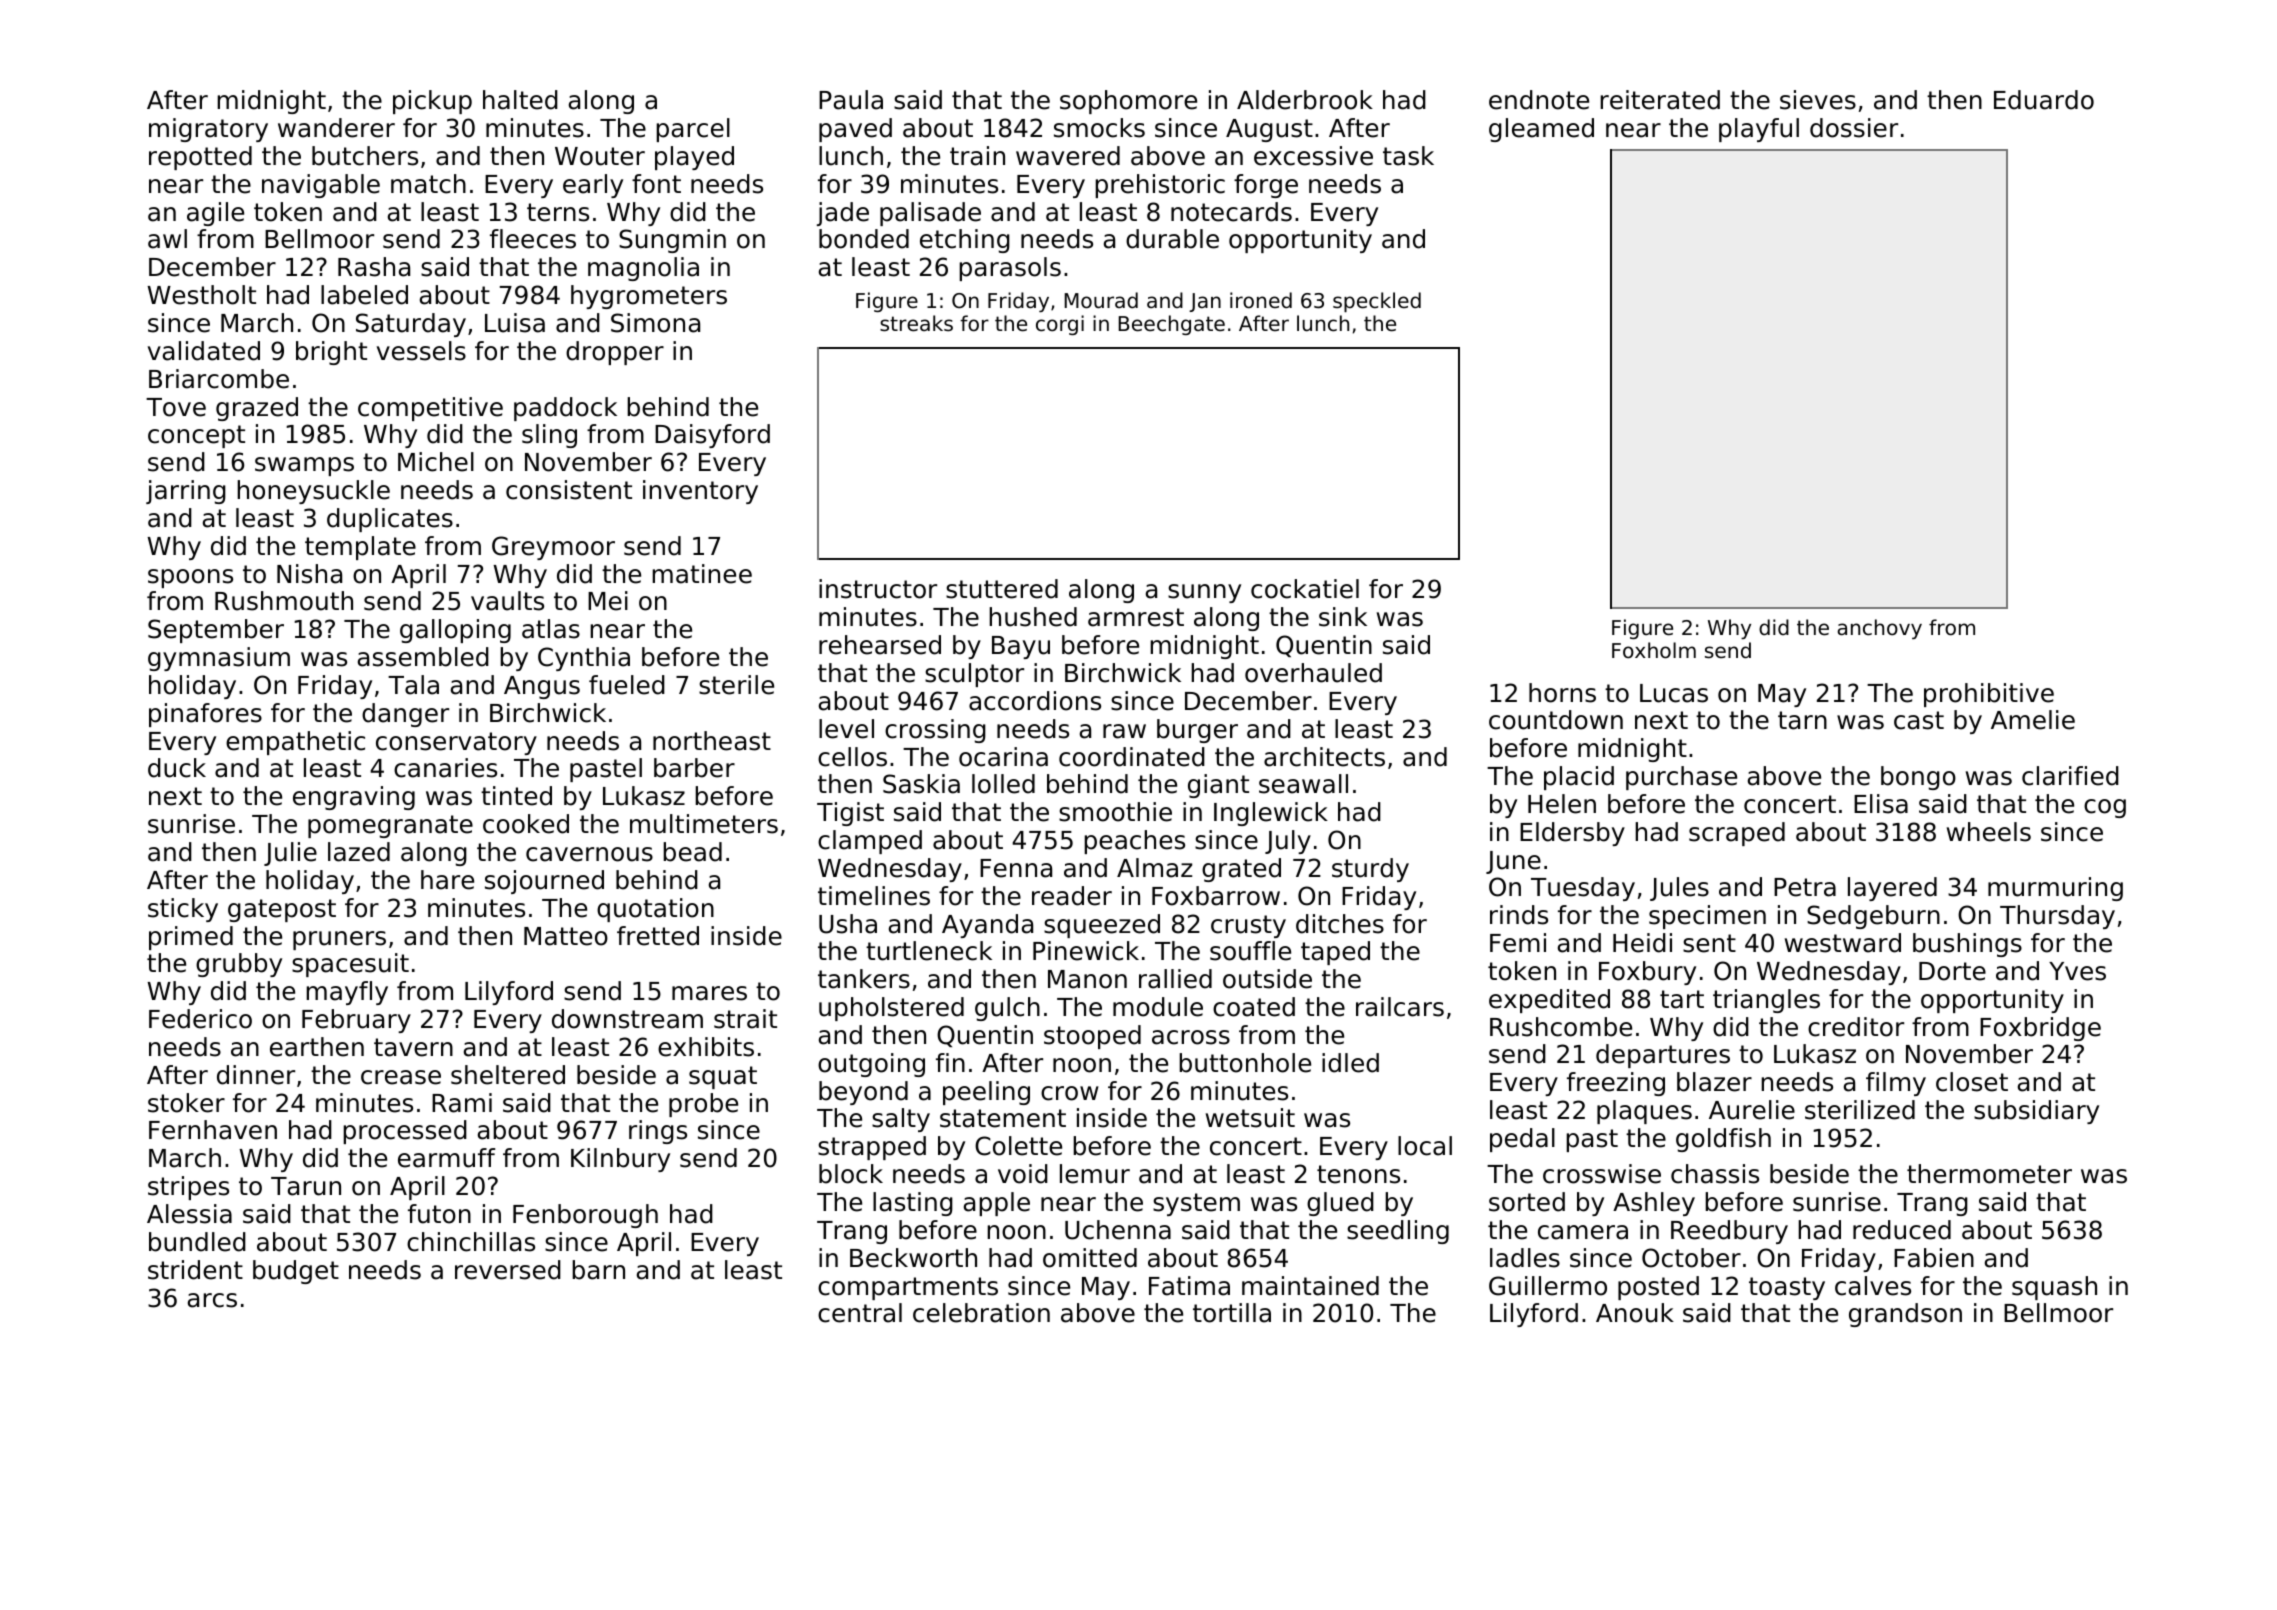  Describe the element at coordinates (2044, 100) in the page. I see `Eduardo` at that location.
